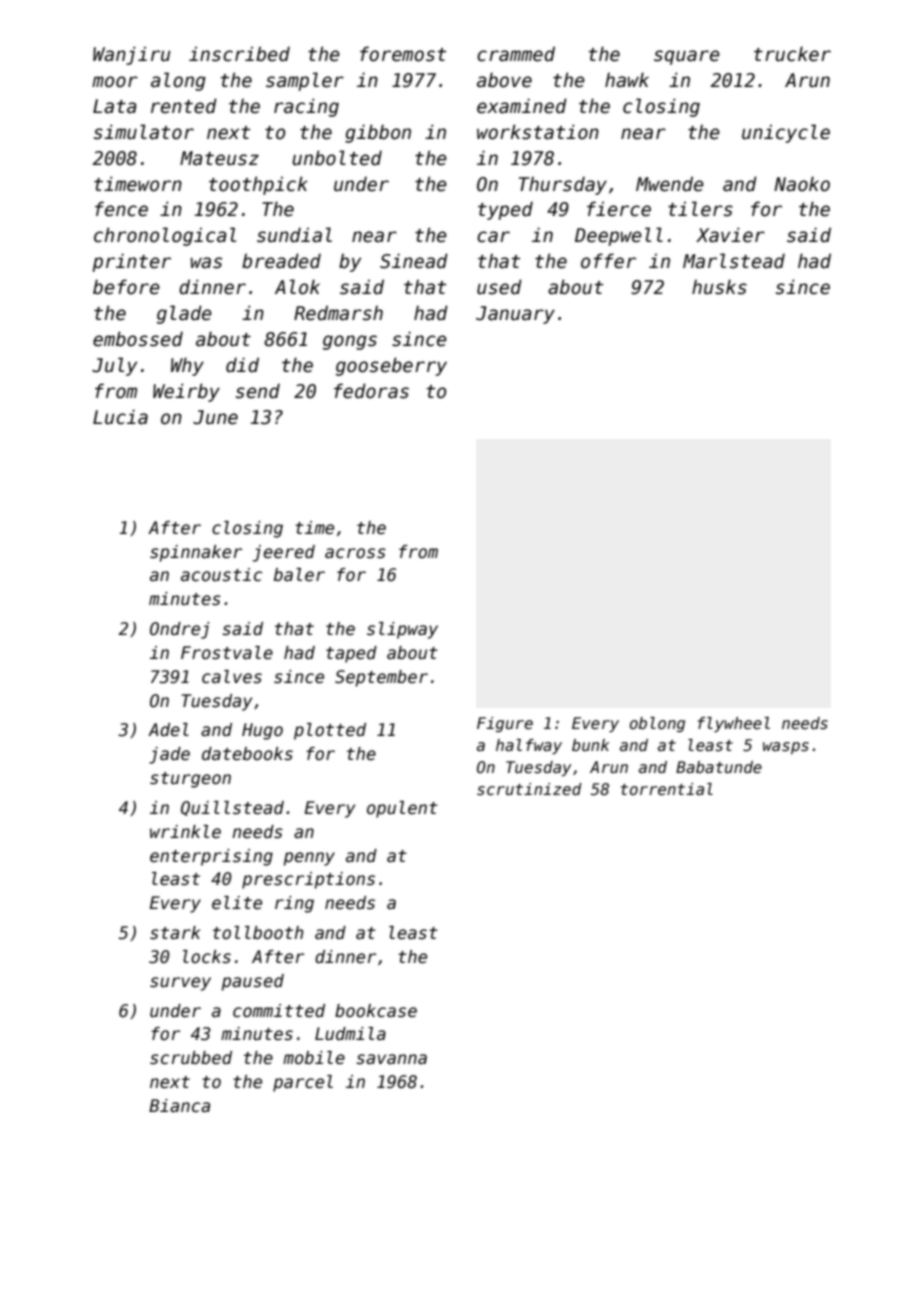 The width and height of the image is (924, 1308). I want to click on Figure, so click(505, 724).
